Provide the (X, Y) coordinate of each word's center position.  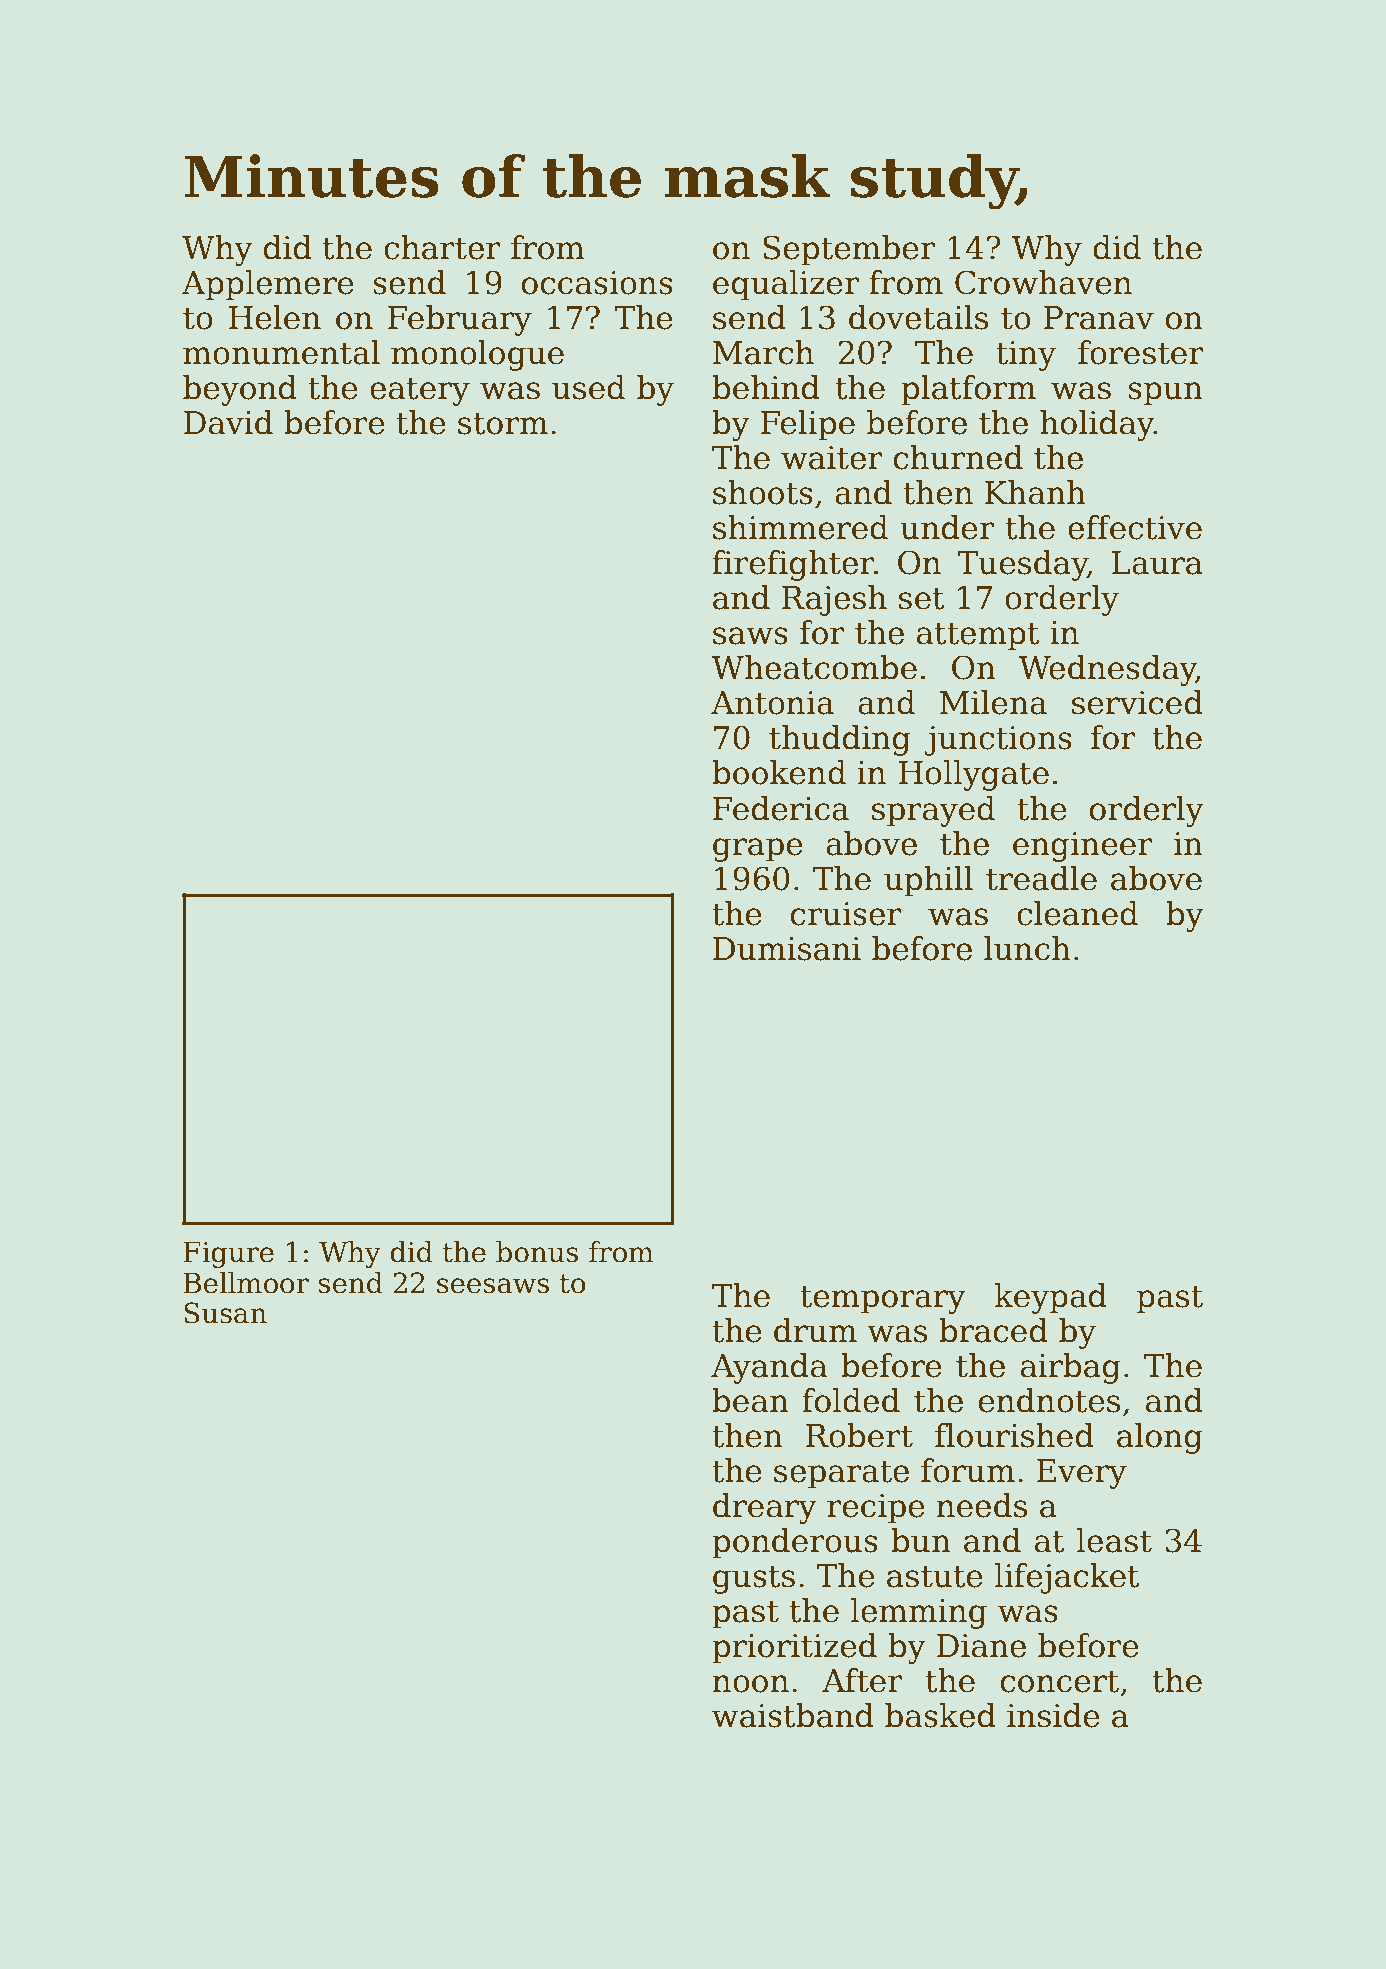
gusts (754, 1580)
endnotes (1049, 1400)
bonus (537, 1252)
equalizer (786, 285)
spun (1165, 394)
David (228, 422)
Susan (225, 1313)
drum (815, 1330)
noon (750, 1684)
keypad (1051, 1298)
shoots (763, 492)
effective (1135, 527)
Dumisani (787, 949)
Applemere (268, 285)
